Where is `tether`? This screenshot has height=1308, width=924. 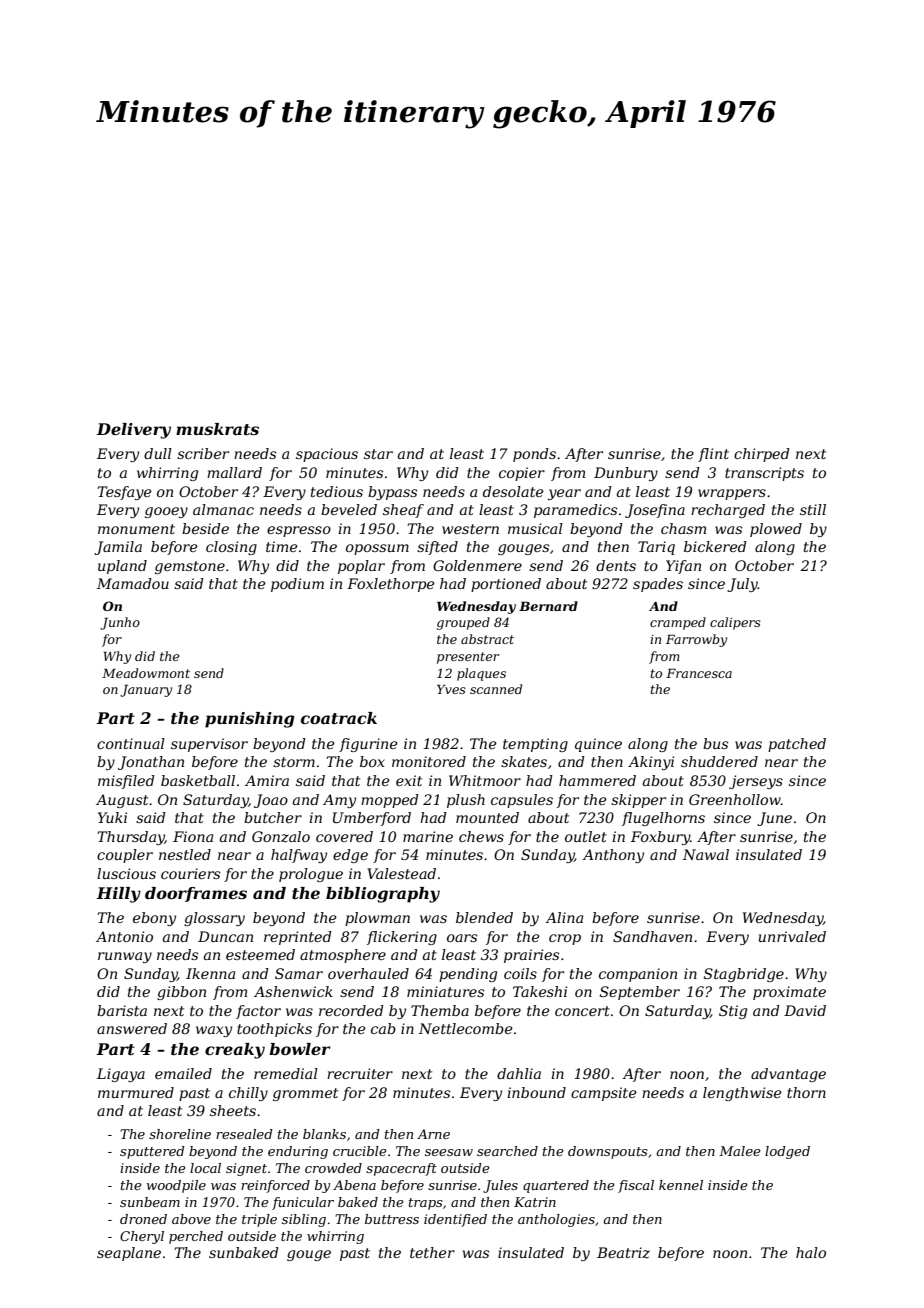 tether is located at coordinates (432, 1252).
